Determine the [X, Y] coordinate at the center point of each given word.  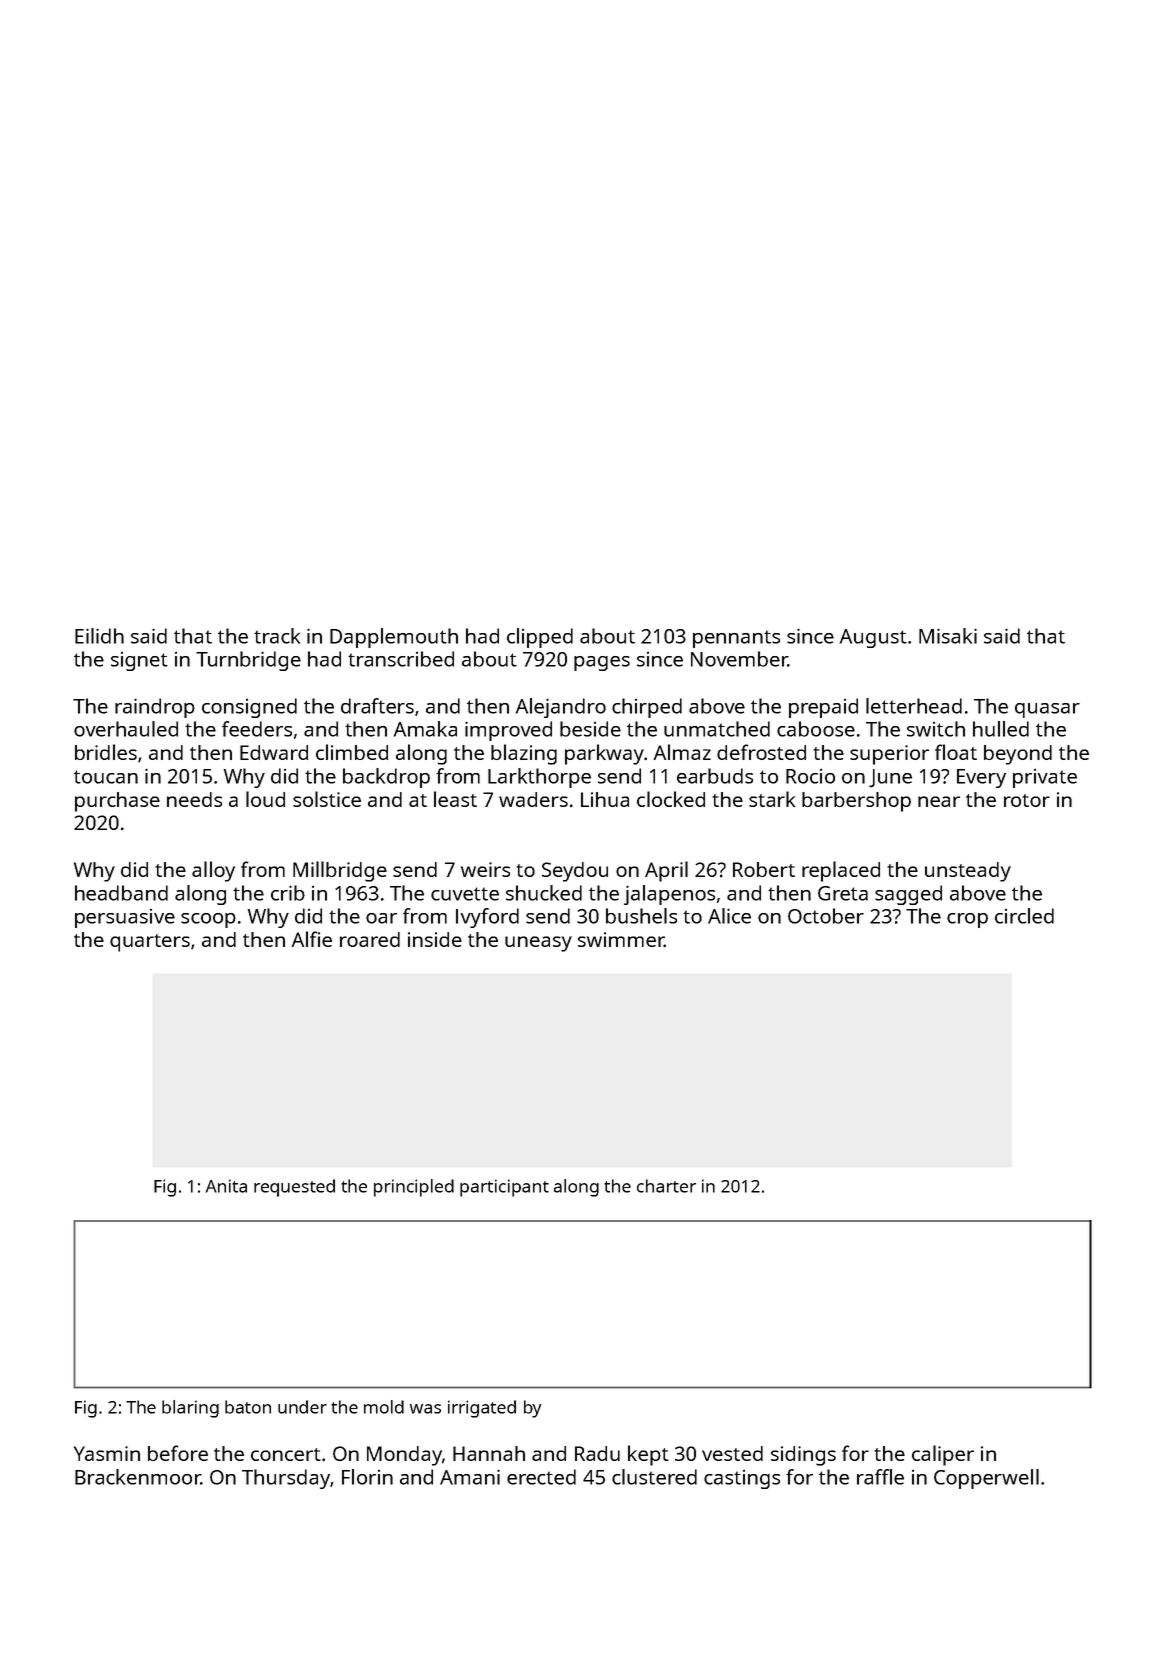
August [873, 638]
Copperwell [986, 1479]
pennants [736, 639]
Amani [470, 1477]
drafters [377, 706]
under [302, 1407]
